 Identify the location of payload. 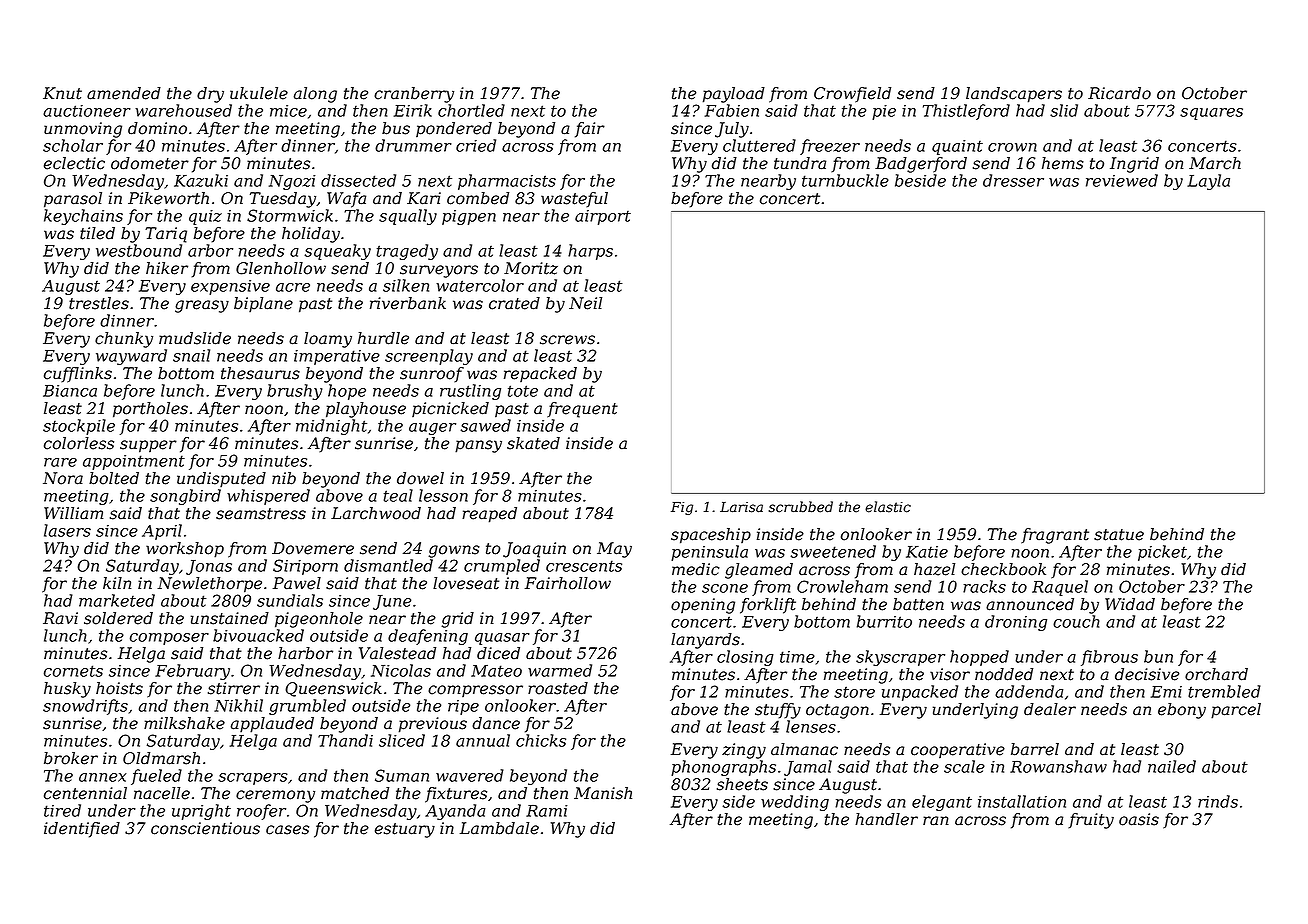
(734, 95).
